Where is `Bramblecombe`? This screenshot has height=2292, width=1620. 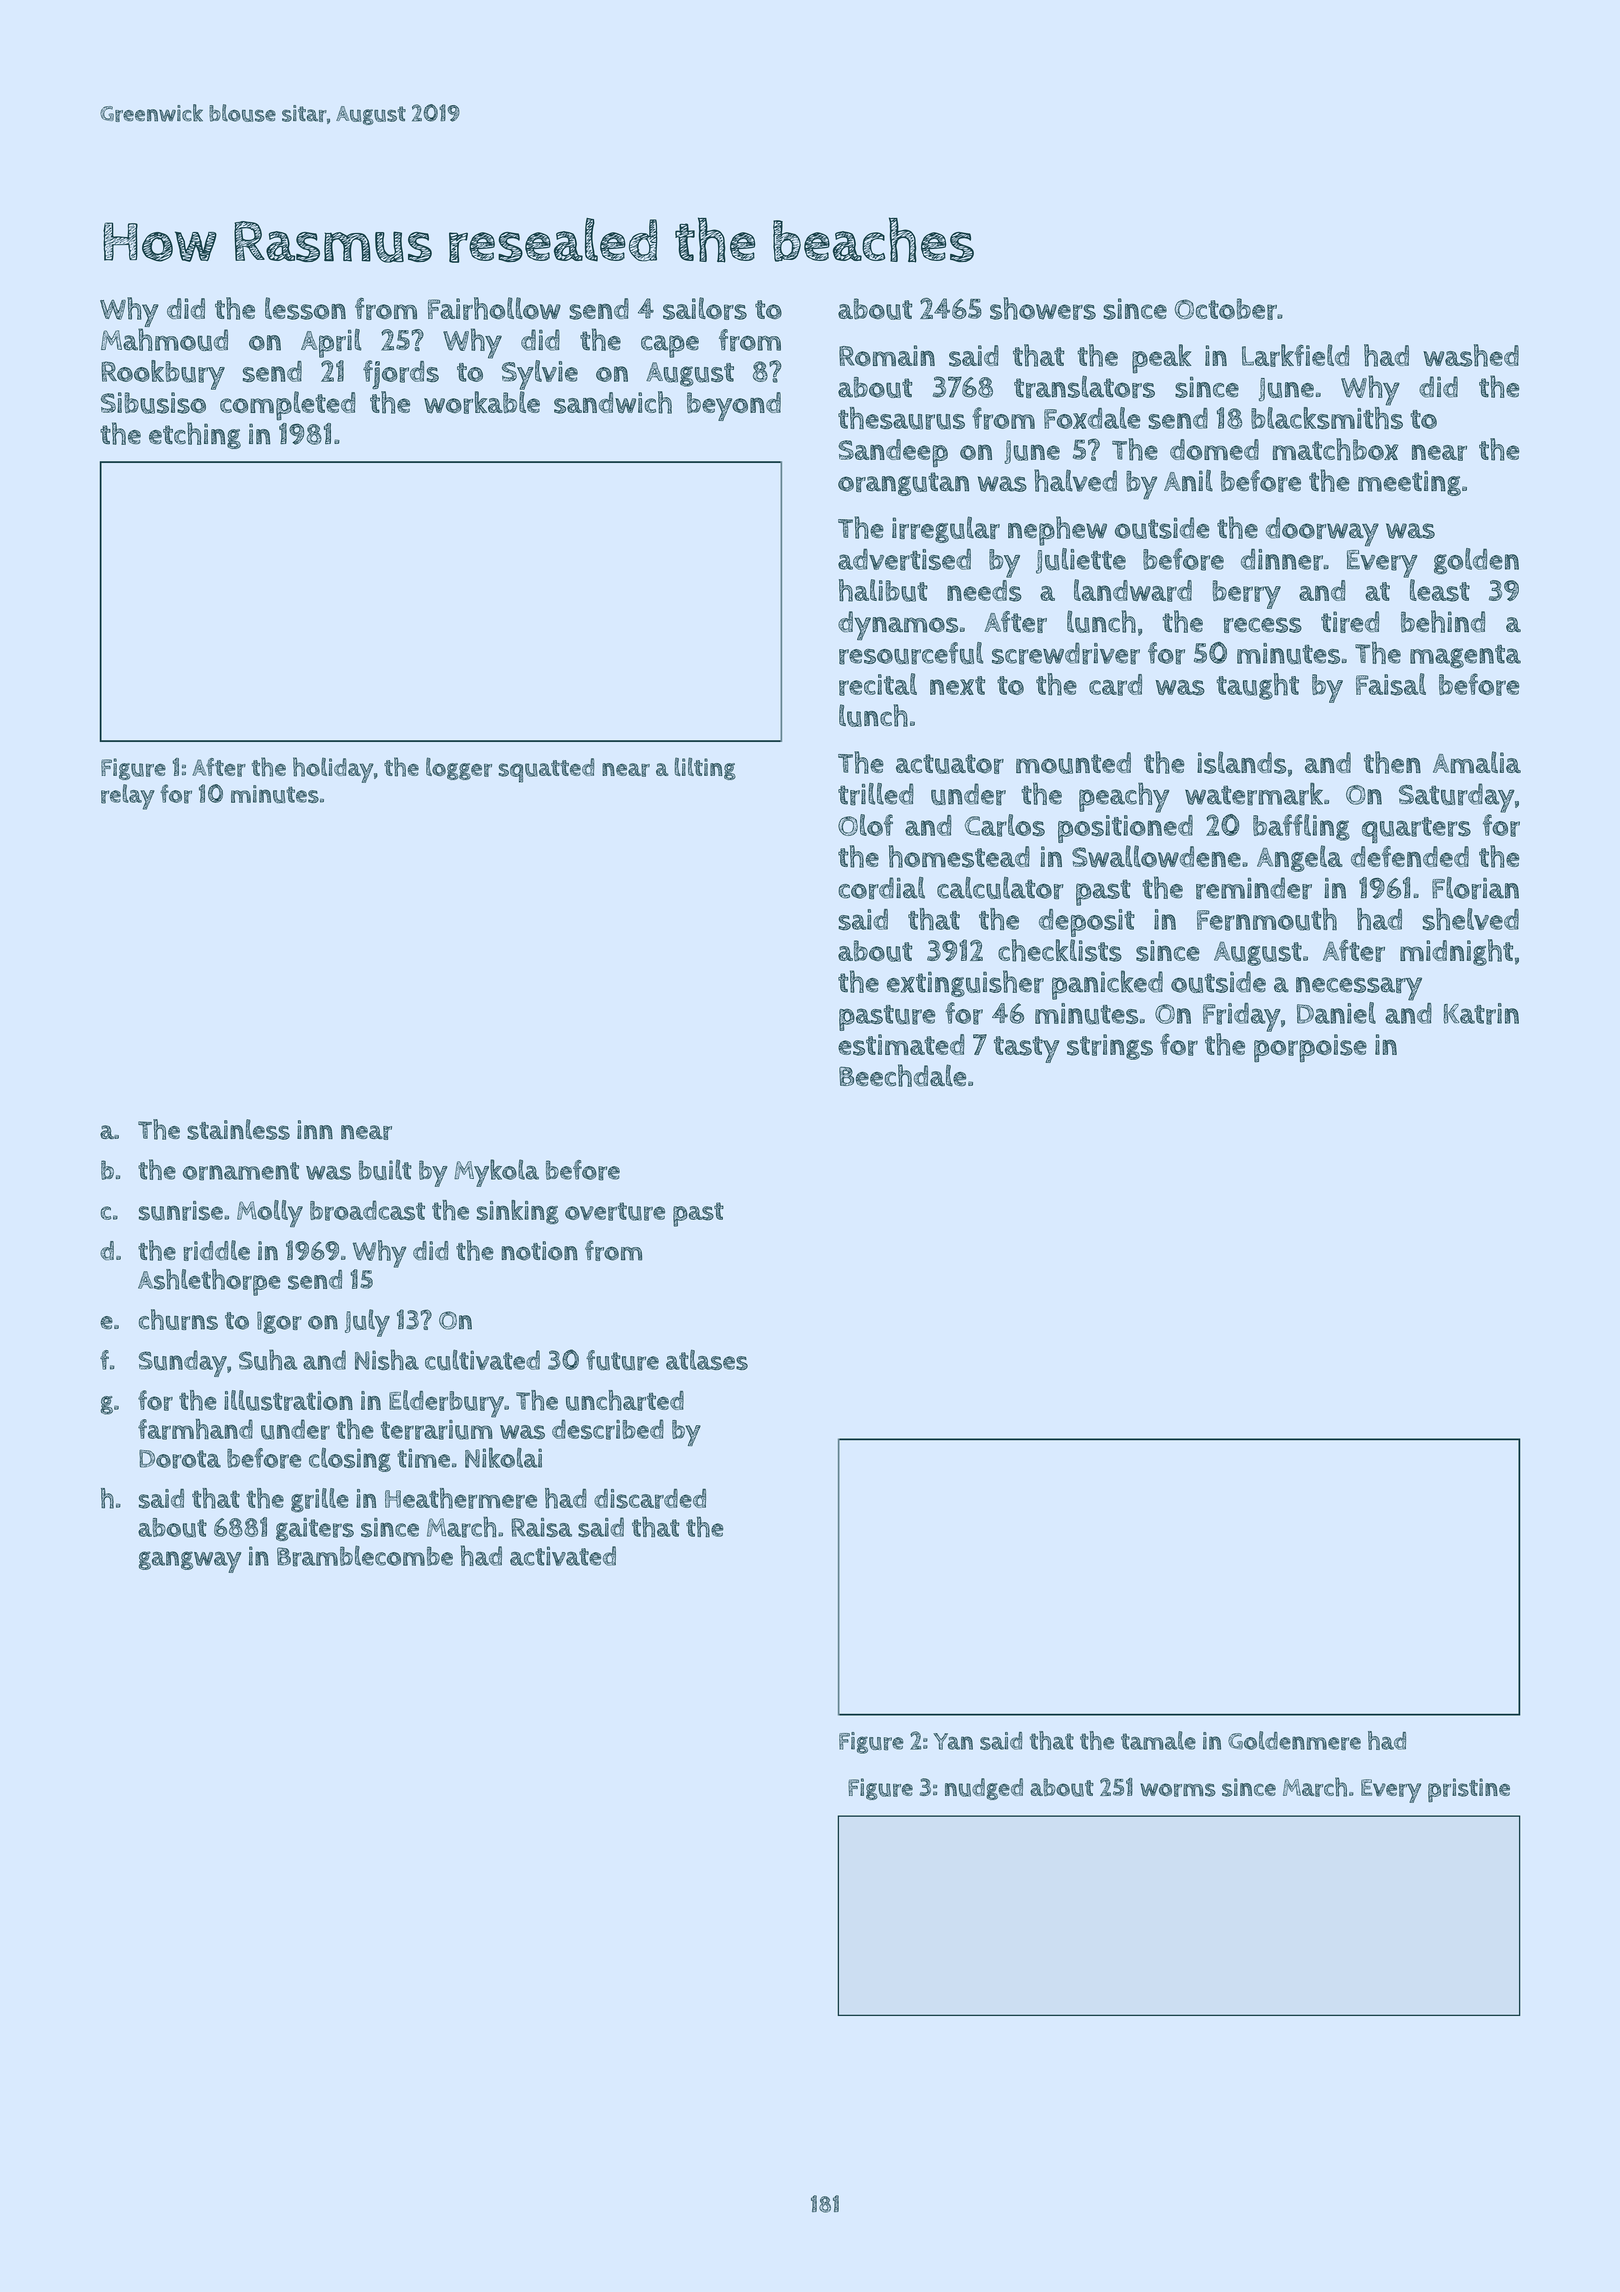 Bramblecombe is located at coordinates (365, 1556).
